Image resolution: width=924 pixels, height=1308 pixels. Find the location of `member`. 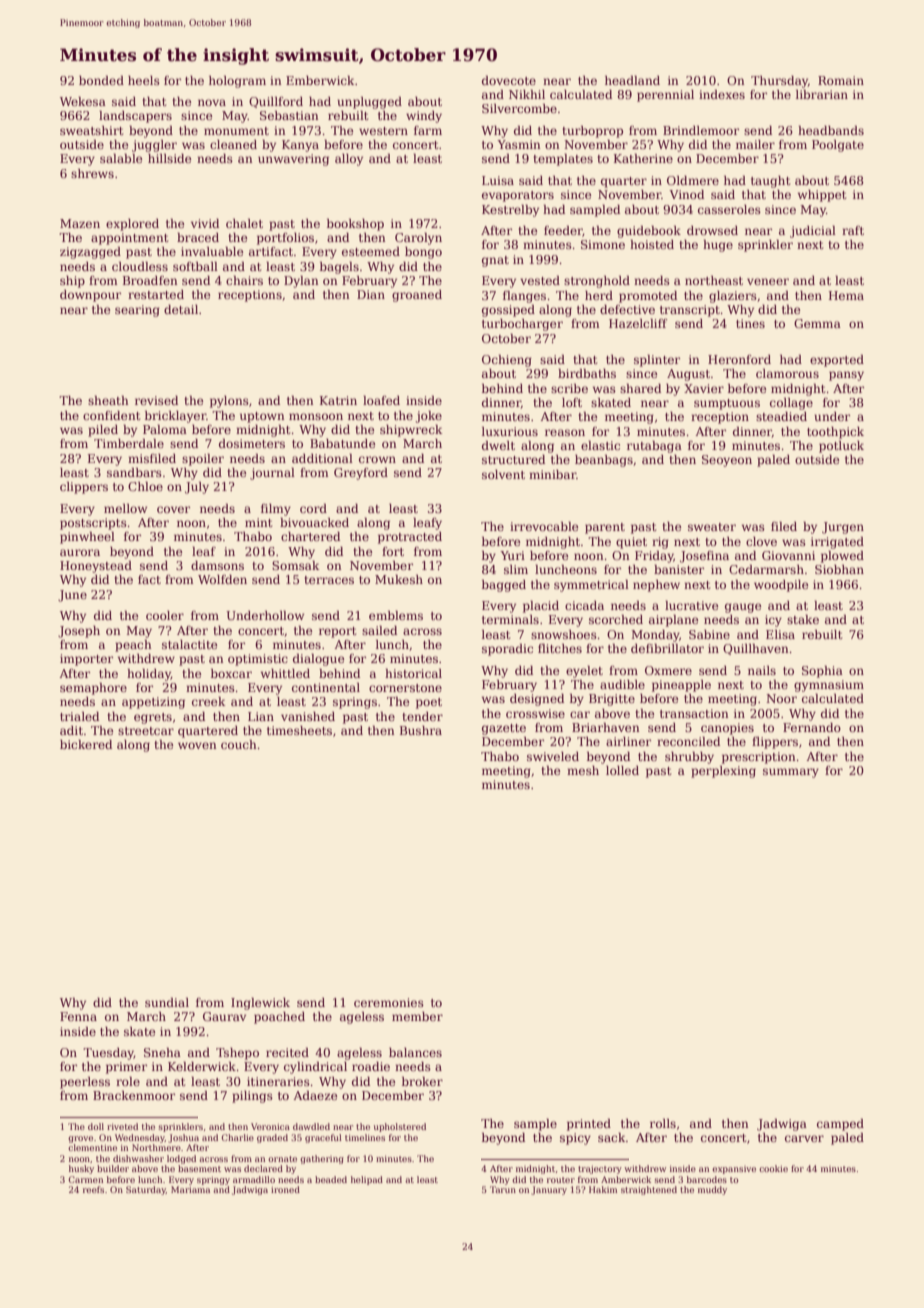

member is located at coordinates (417, 1016).
